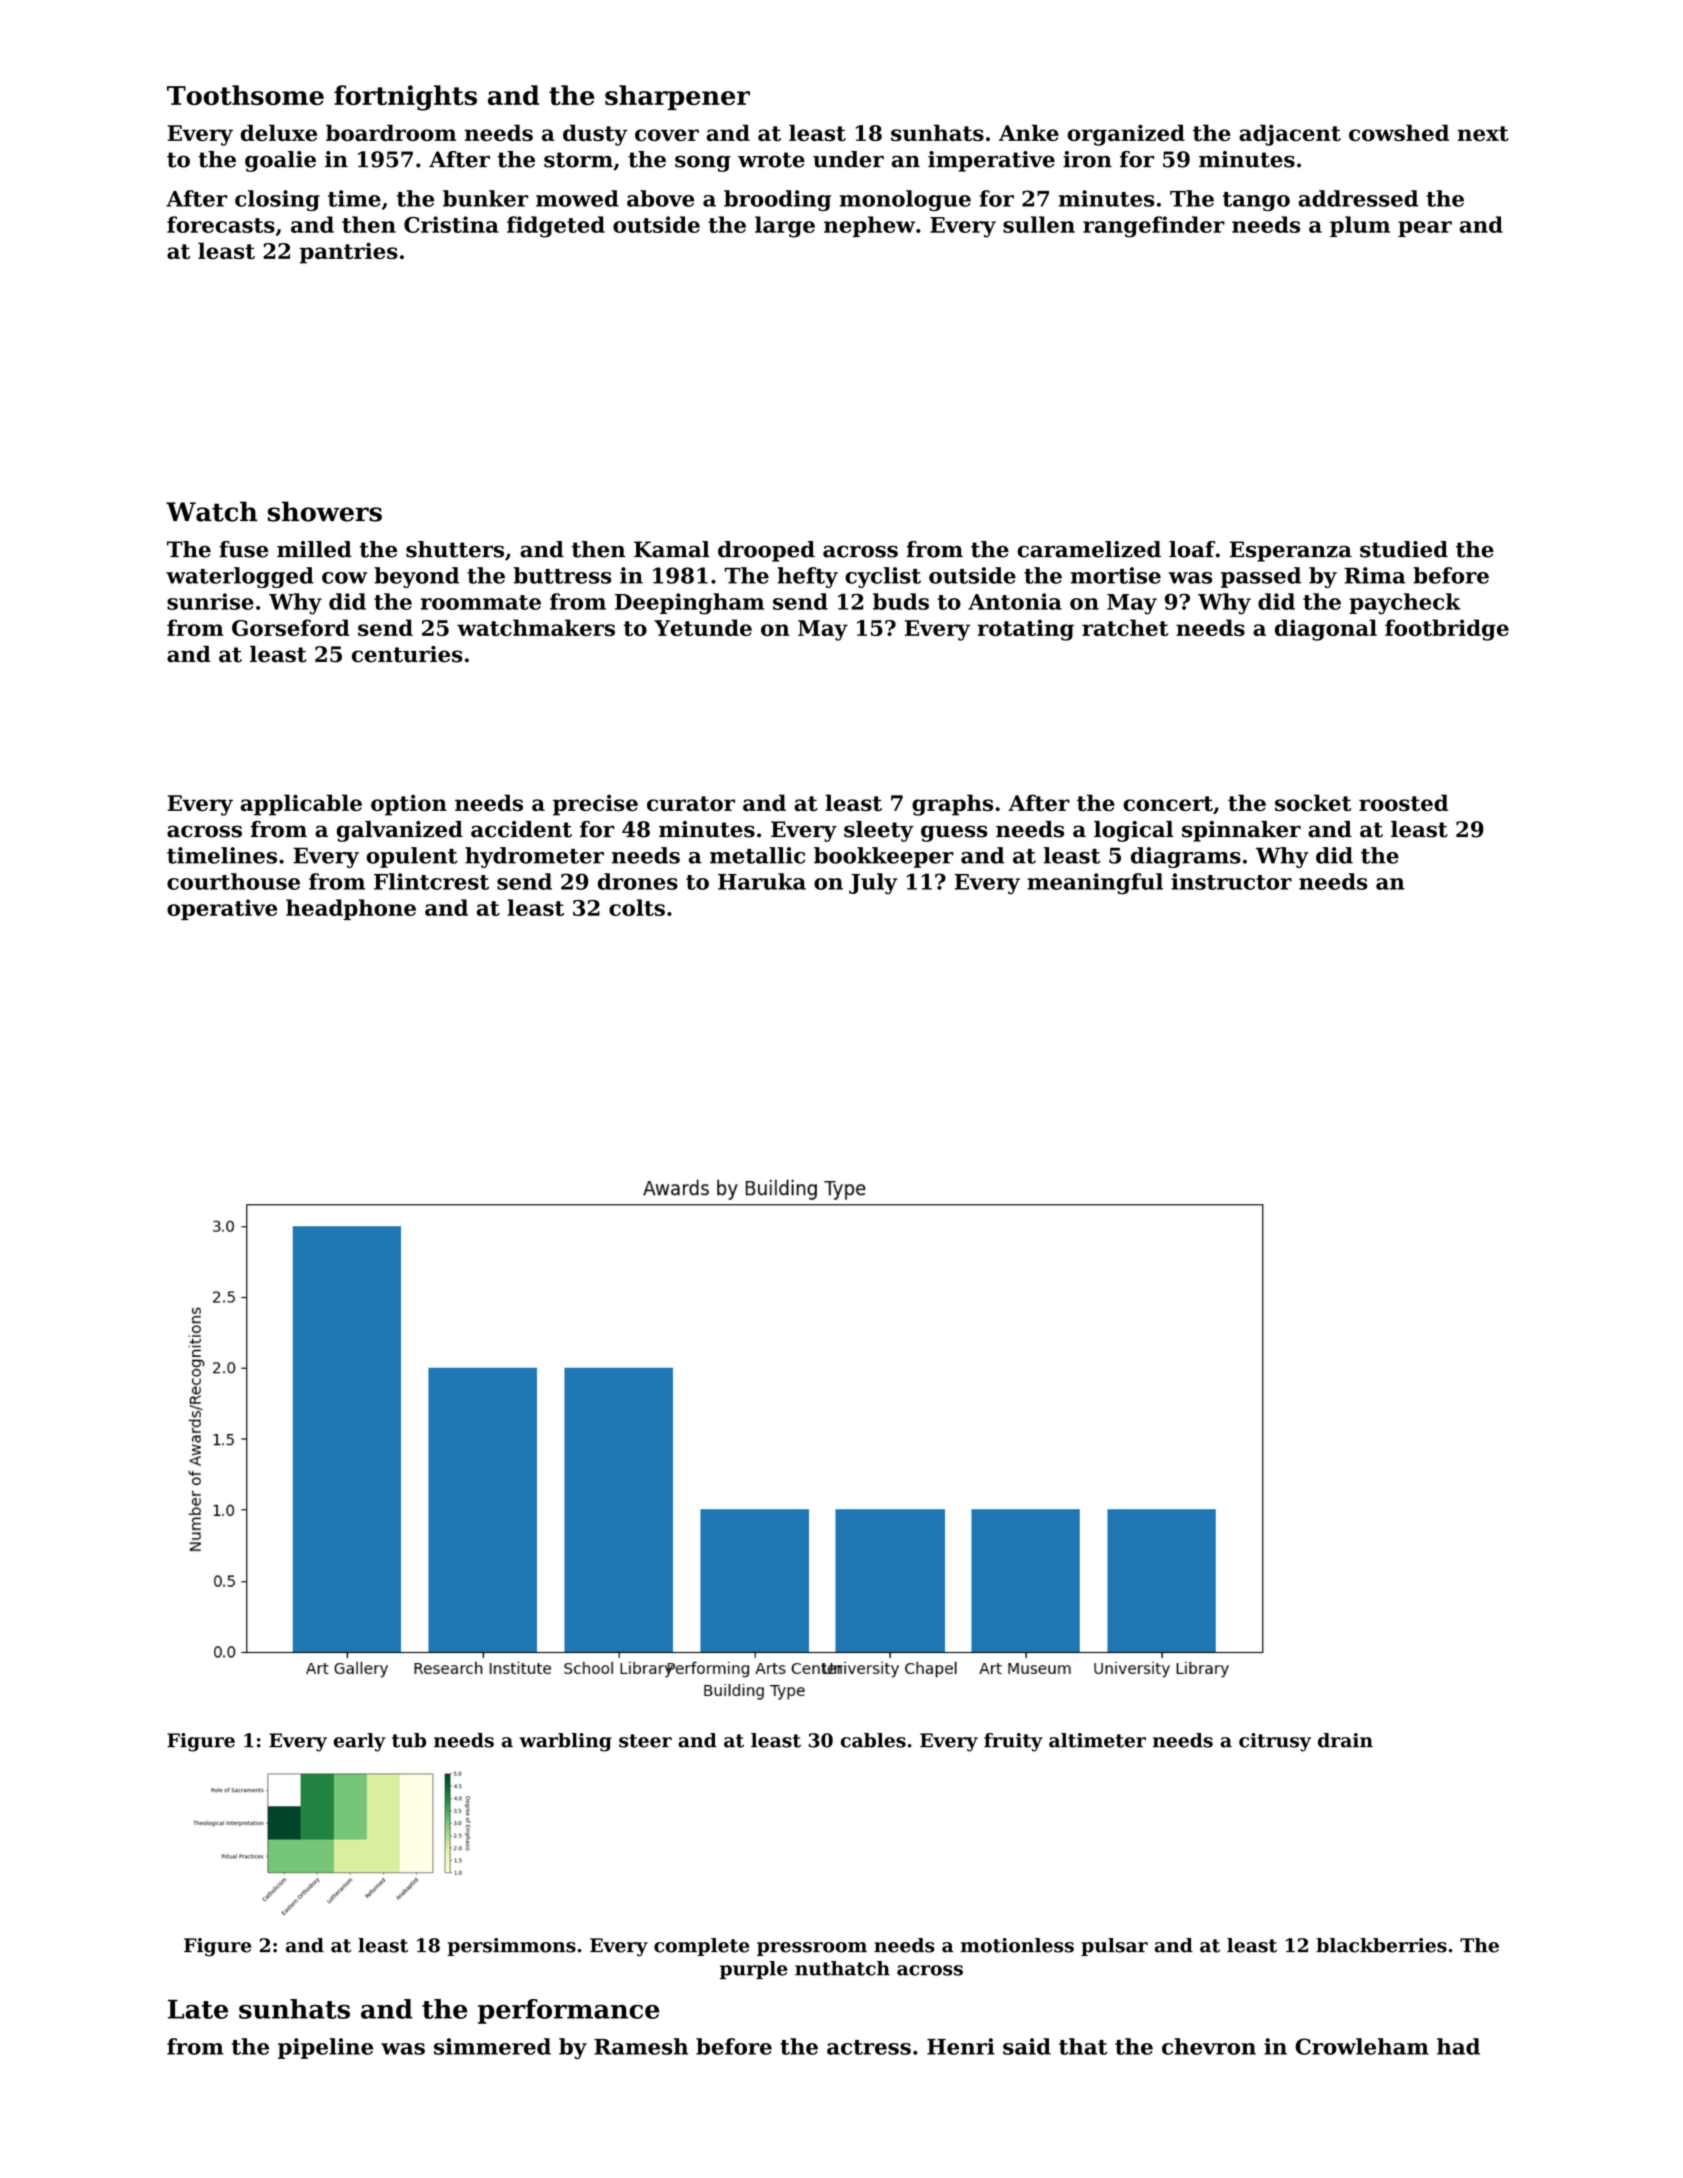 The height and width of the screenshot is (2178, 1683). What do you see at coordinates (1186, 857) in the screenshot?
I see `diagrams` at bounding box center [1186, 857].
